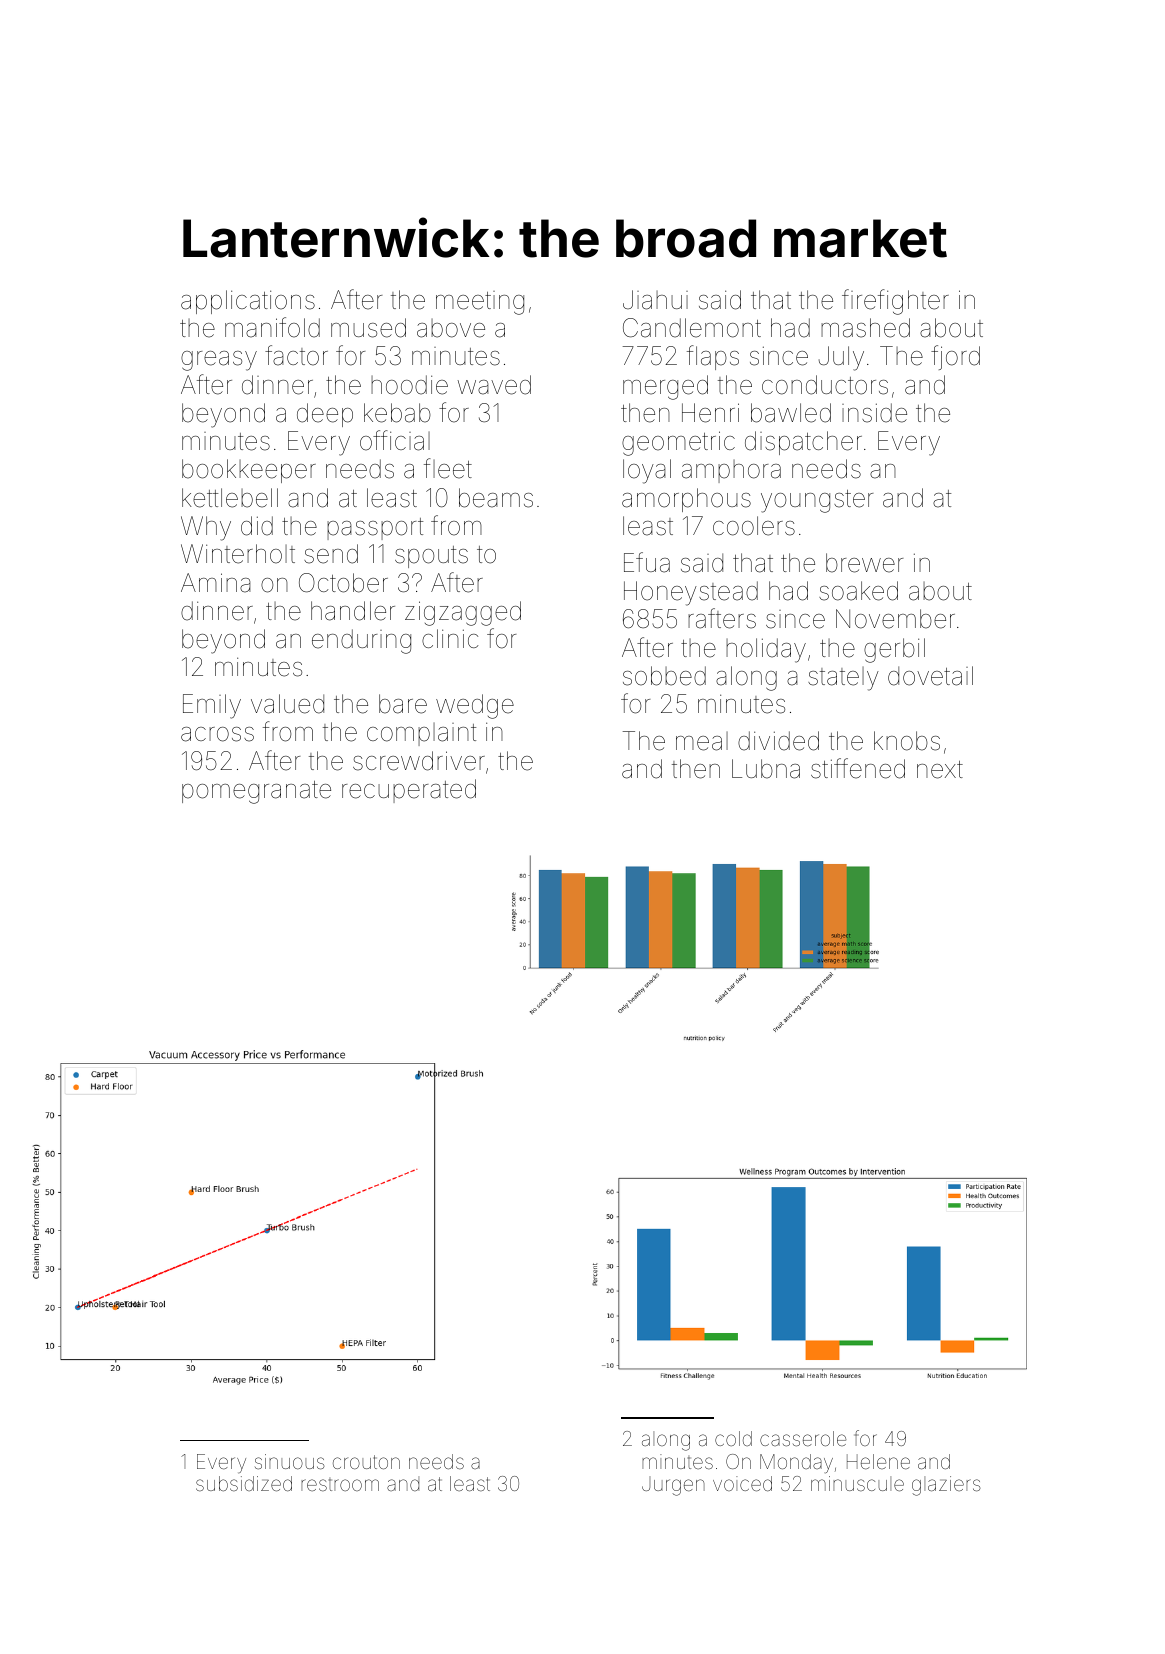  I want to click on screwdriver, so click(419, 761).
